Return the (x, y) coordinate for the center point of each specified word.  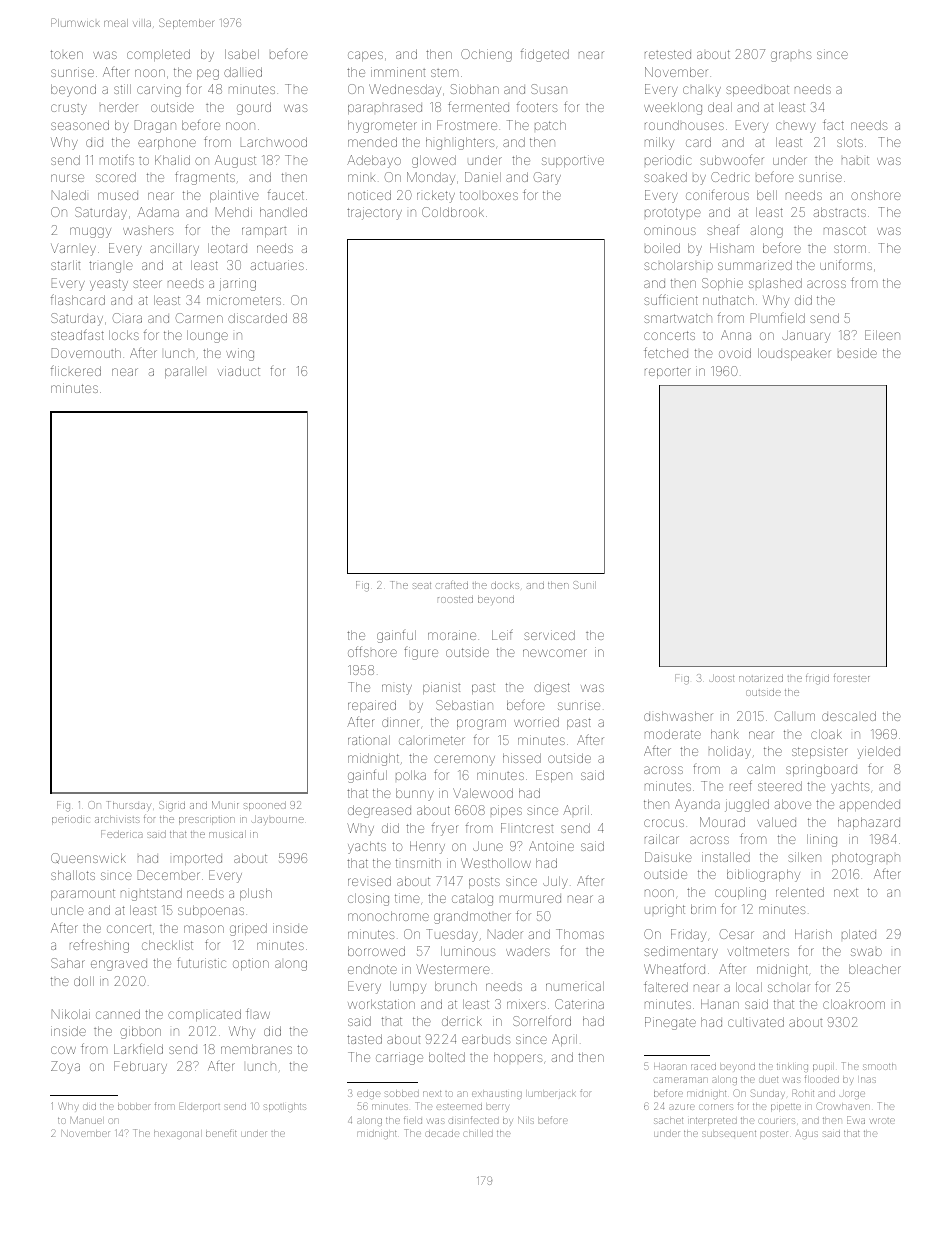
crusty (69, 109)
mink (361, 177)
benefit (221, 1133)
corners (716, 1107)
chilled (478, 1134)
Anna (736, 335)
